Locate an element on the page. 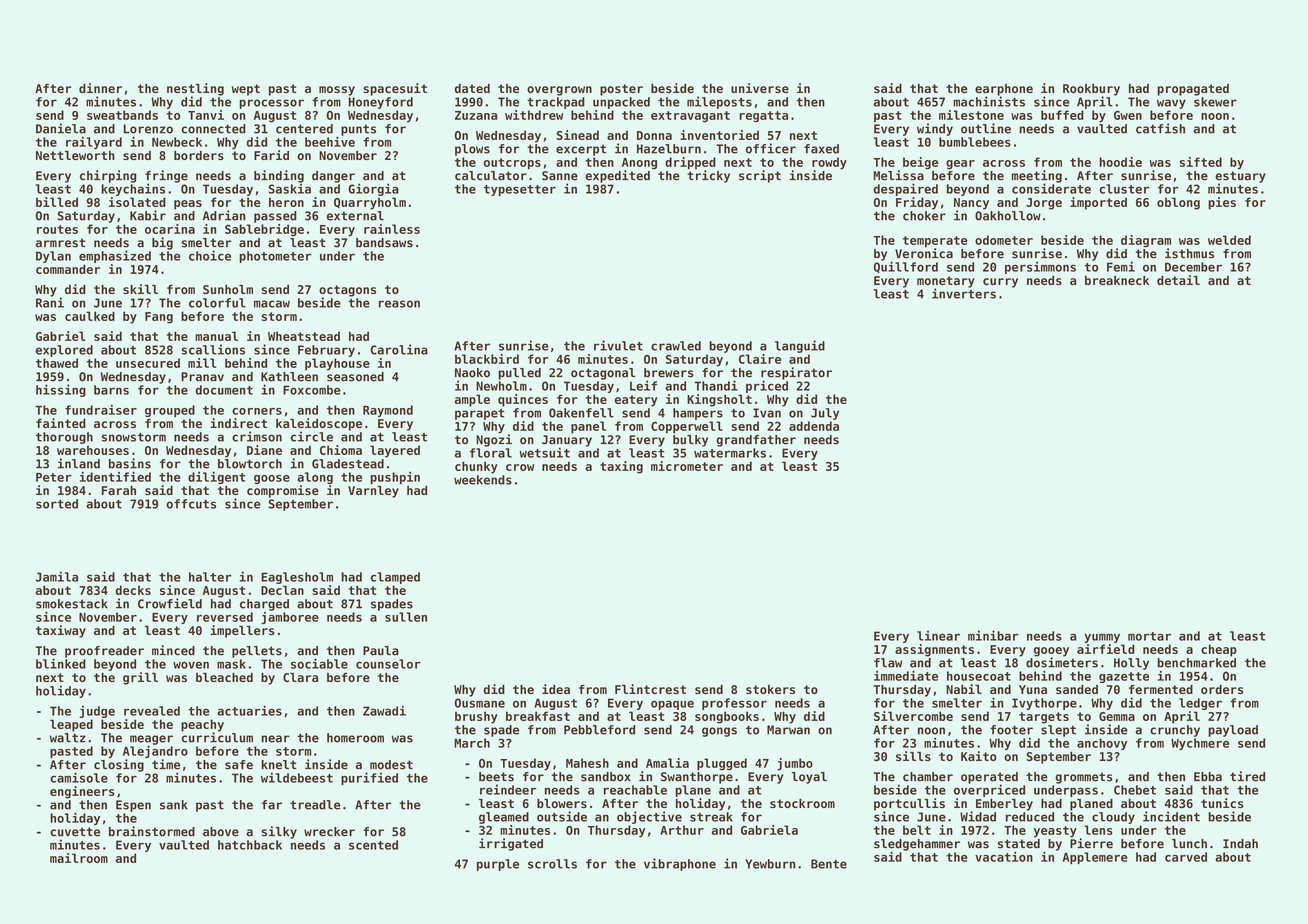  offcuts is located at coordinates (191, 504).
